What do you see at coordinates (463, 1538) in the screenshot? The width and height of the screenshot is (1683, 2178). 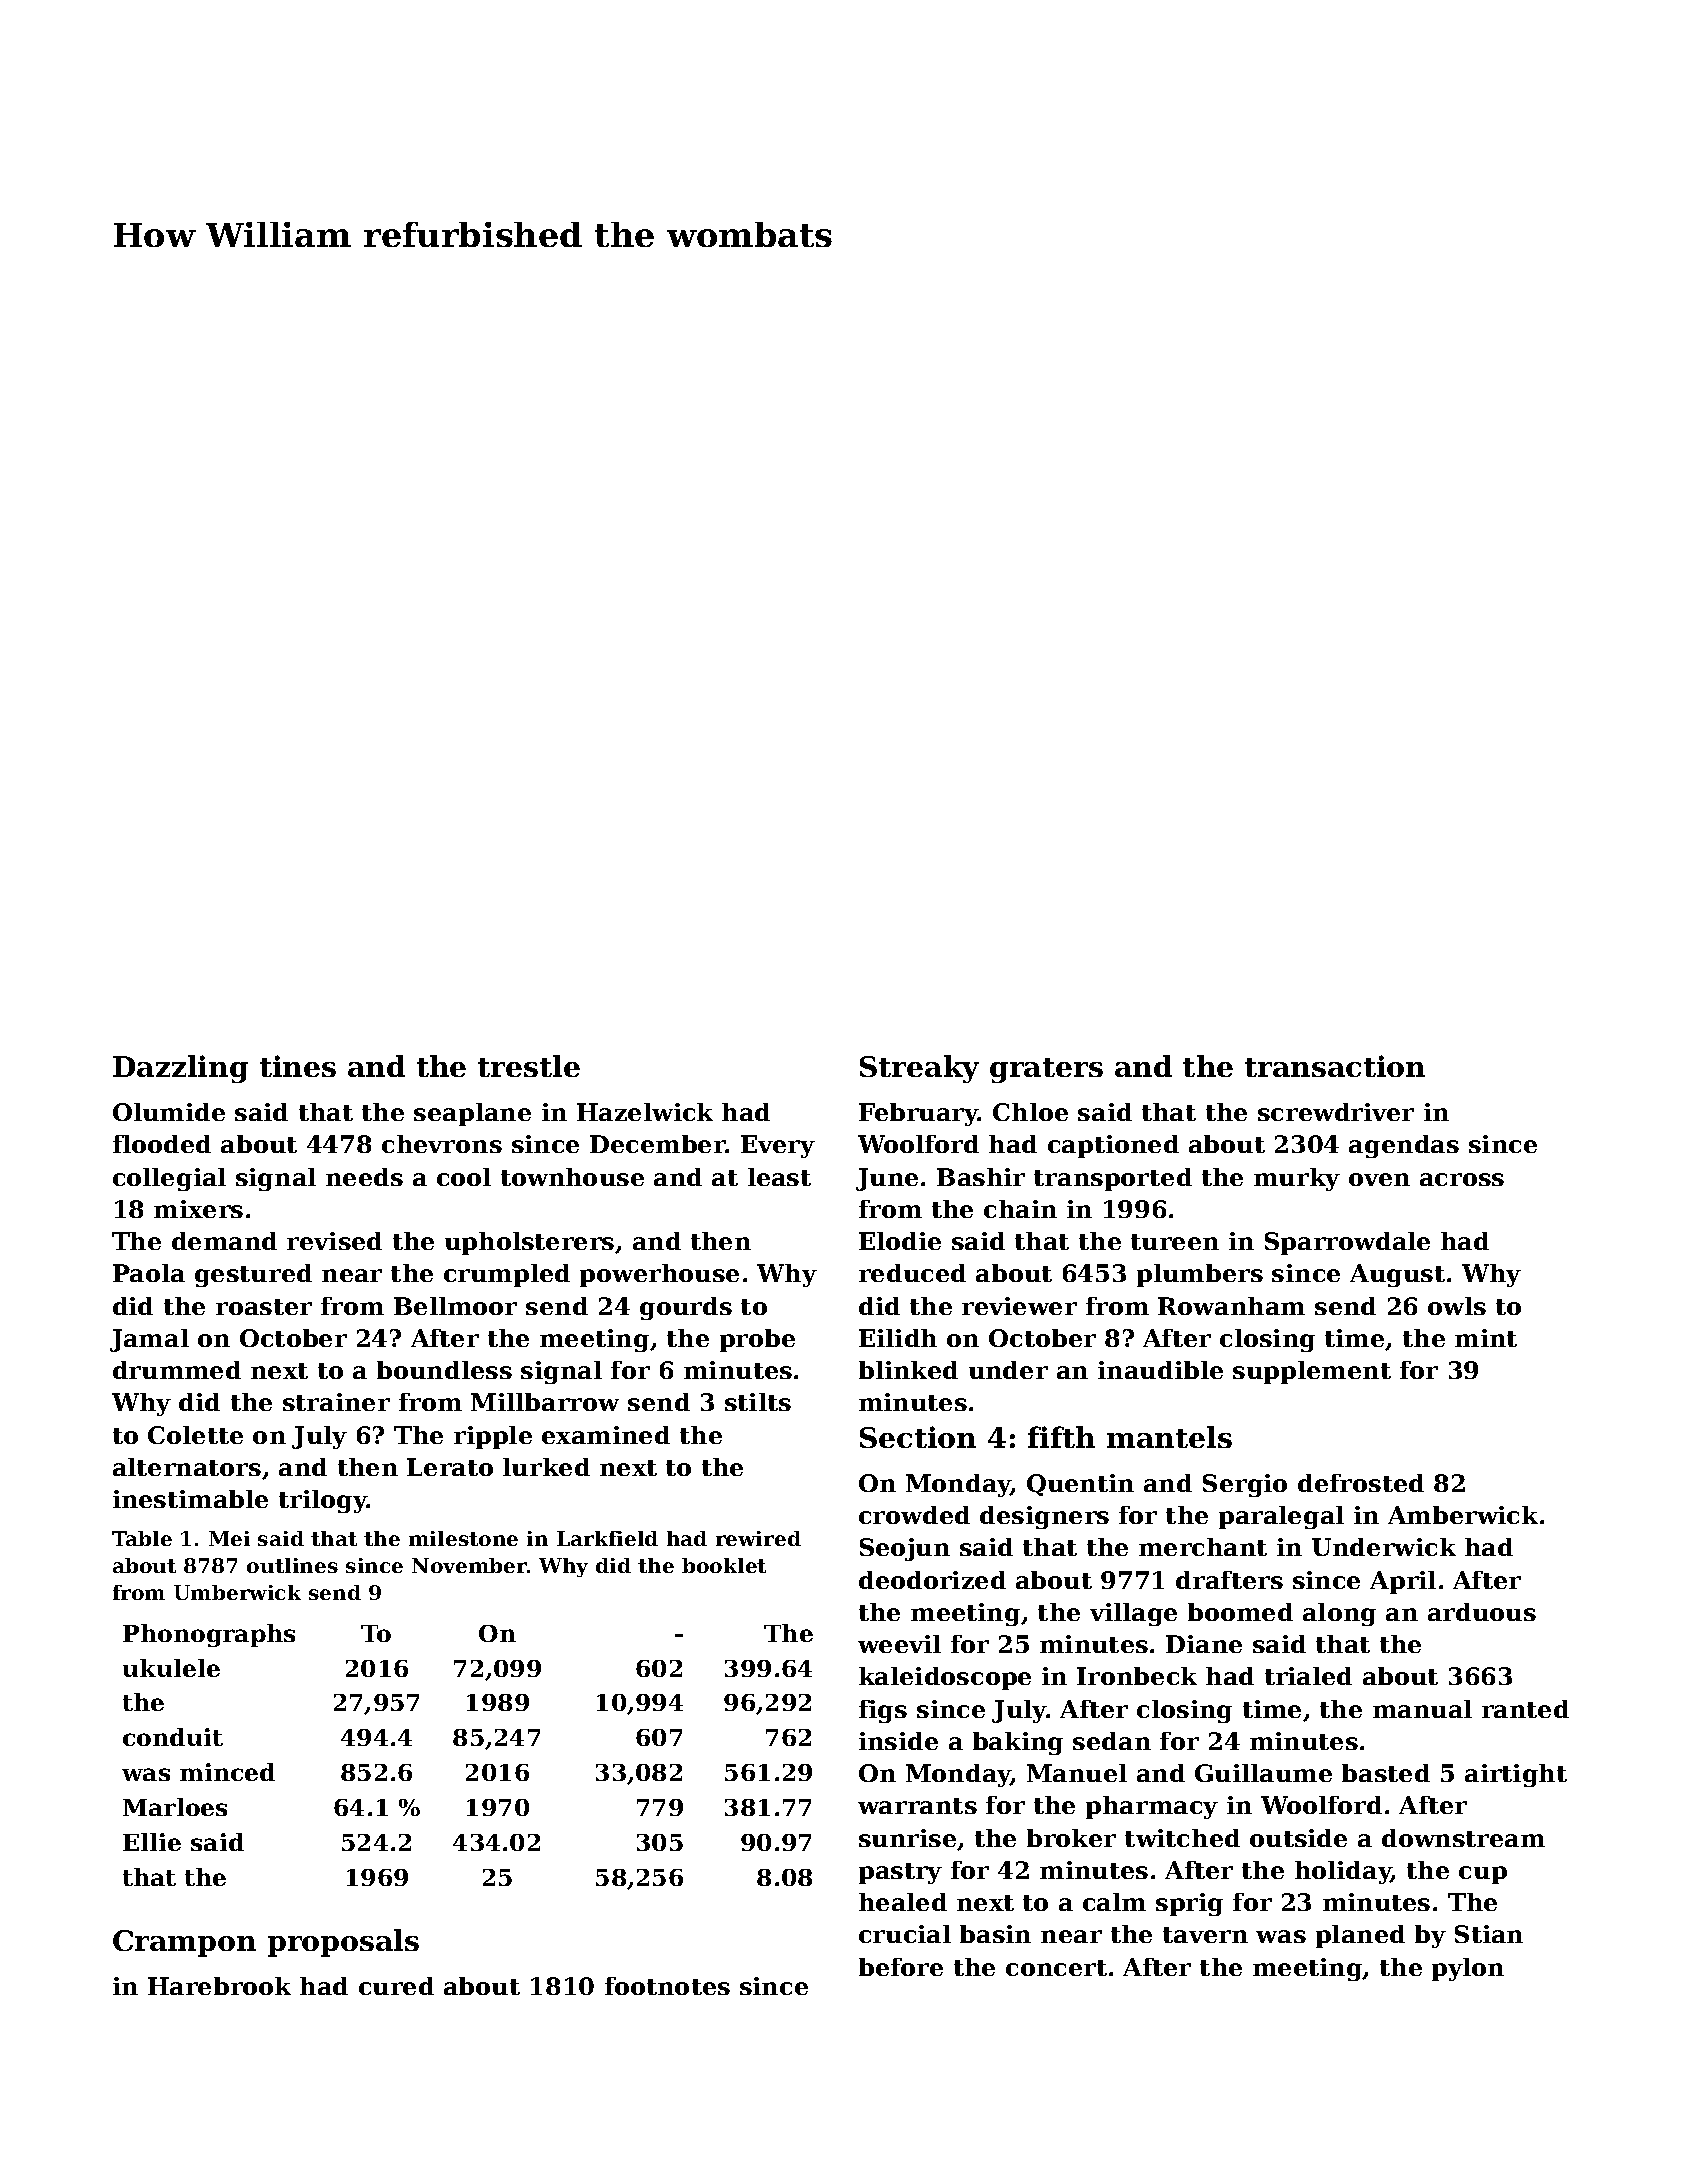 I see `milestone` at bounding box center [463, 1538].
